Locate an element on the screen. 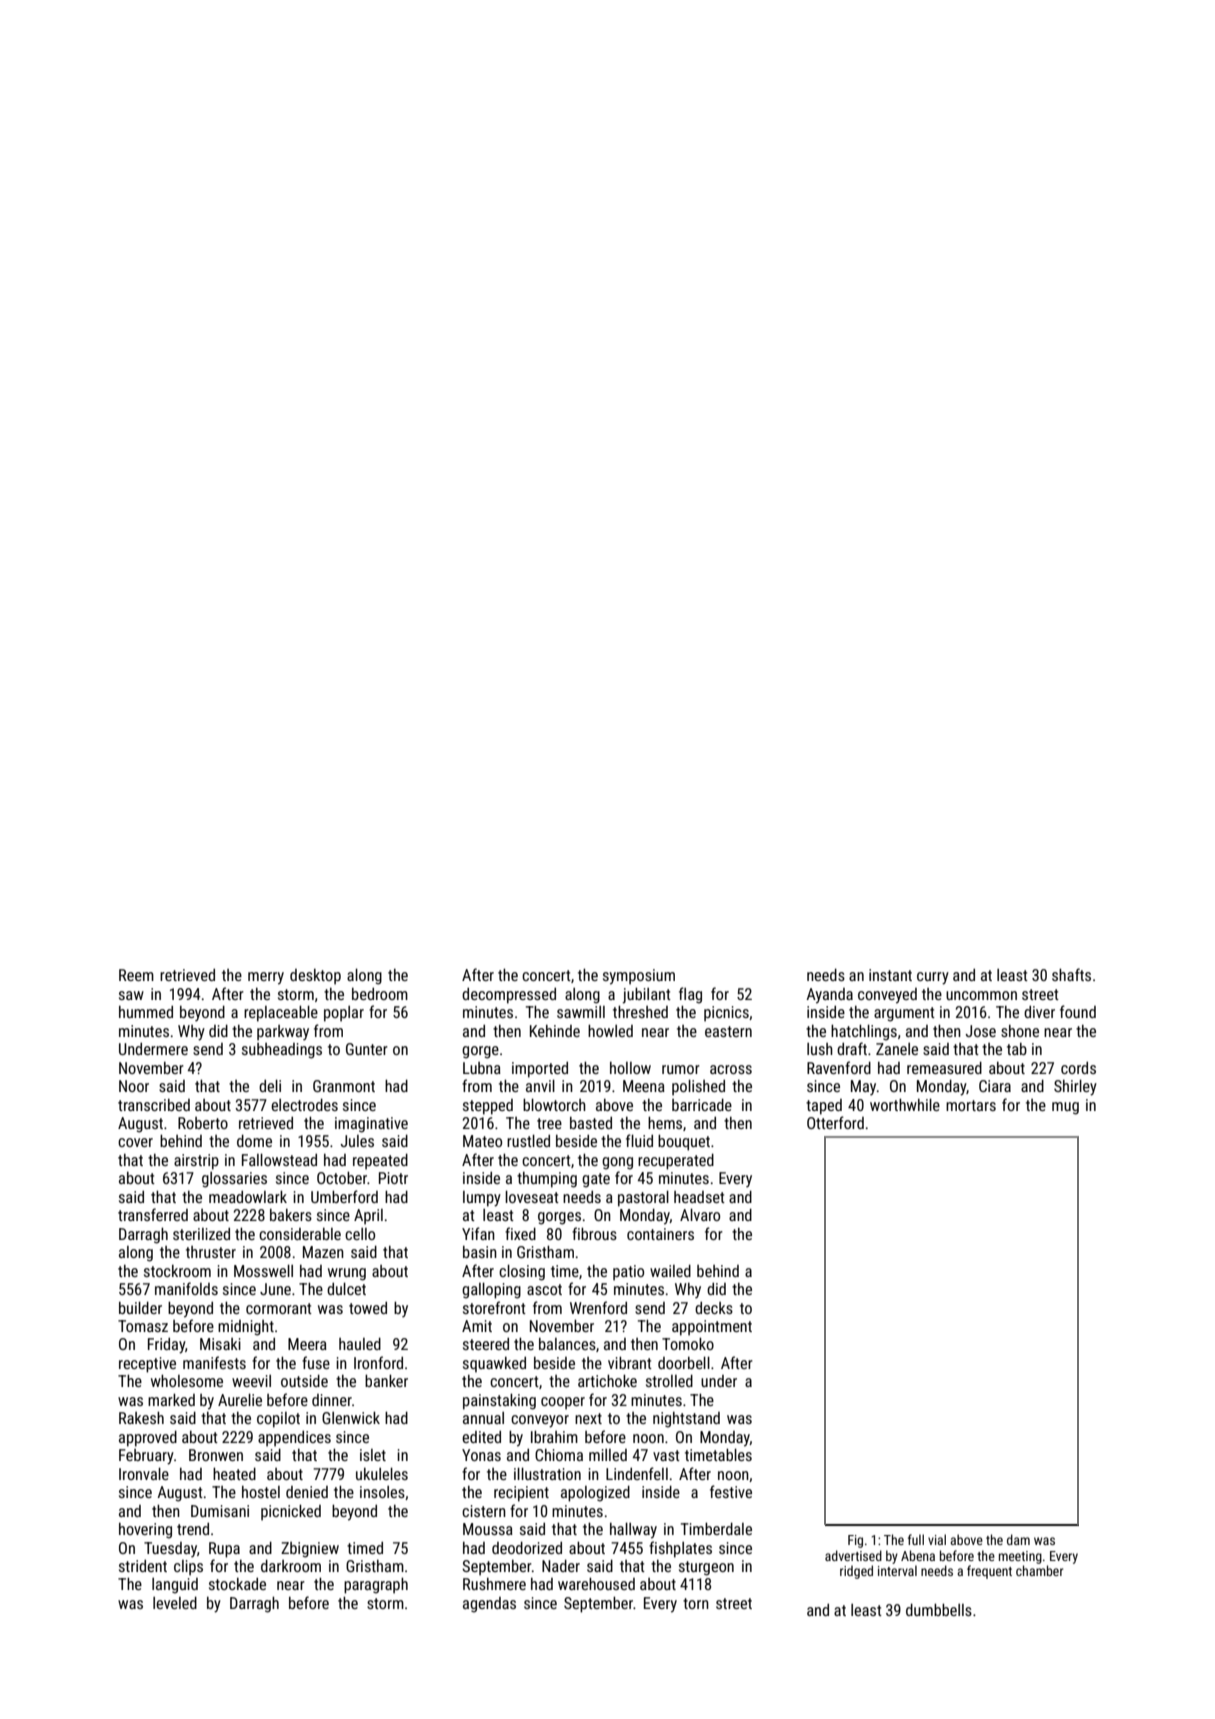  Otterford is located at coordinates (835, 1122).
